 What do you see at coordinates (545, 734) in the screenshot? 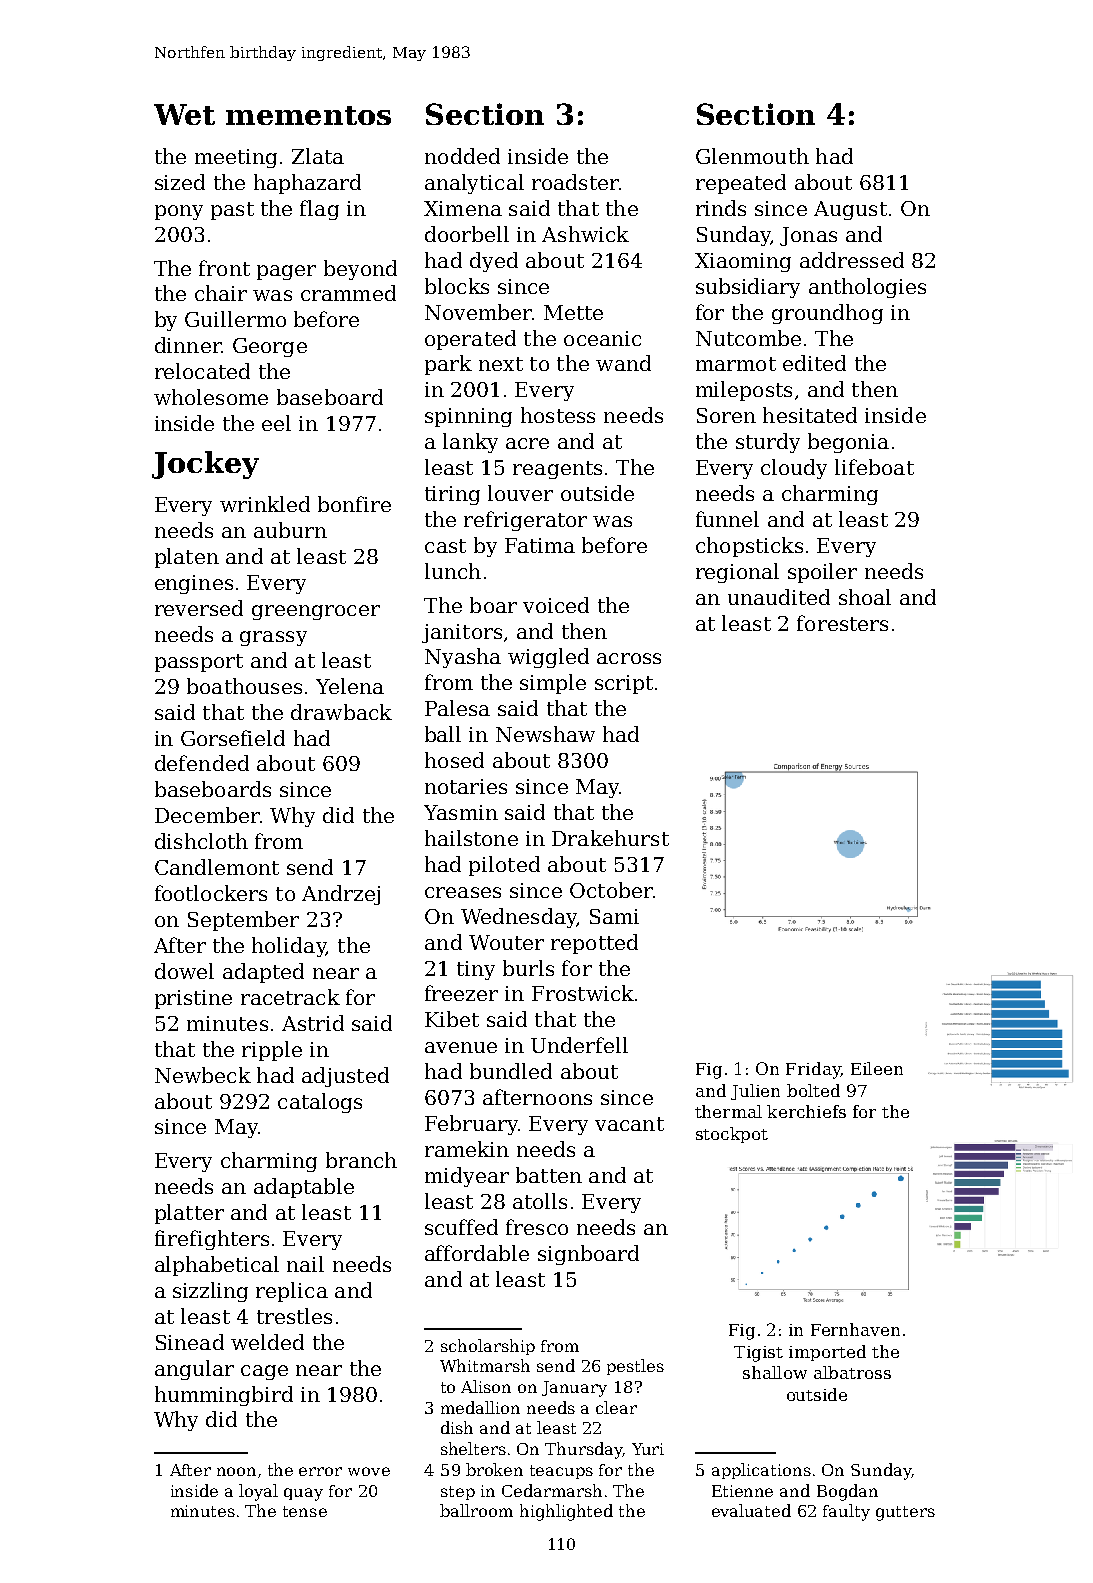
I see `Newshaw` at bounding box center [545, 734].
